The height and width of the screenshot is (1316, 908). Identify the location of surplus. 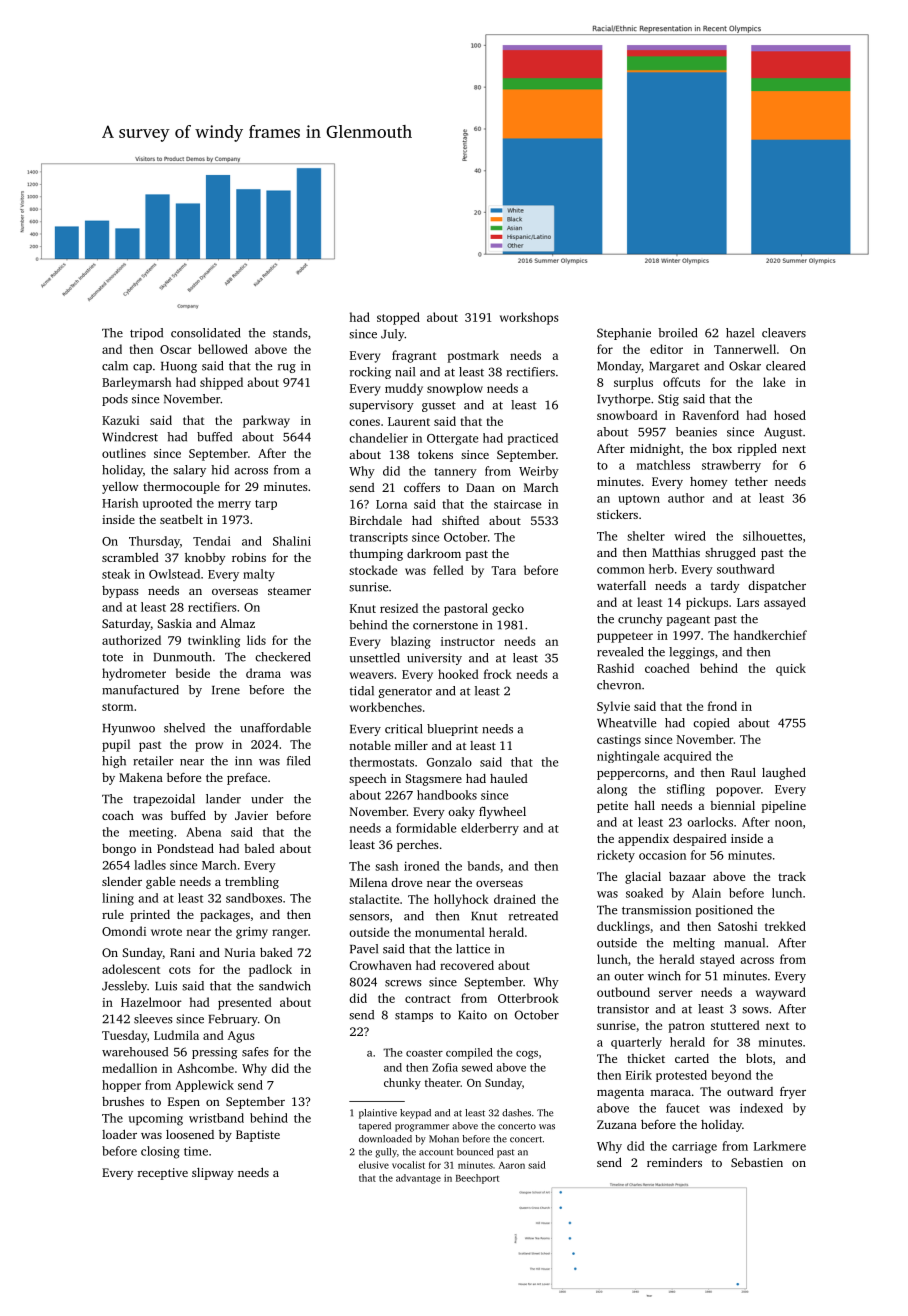
(633, 383).
